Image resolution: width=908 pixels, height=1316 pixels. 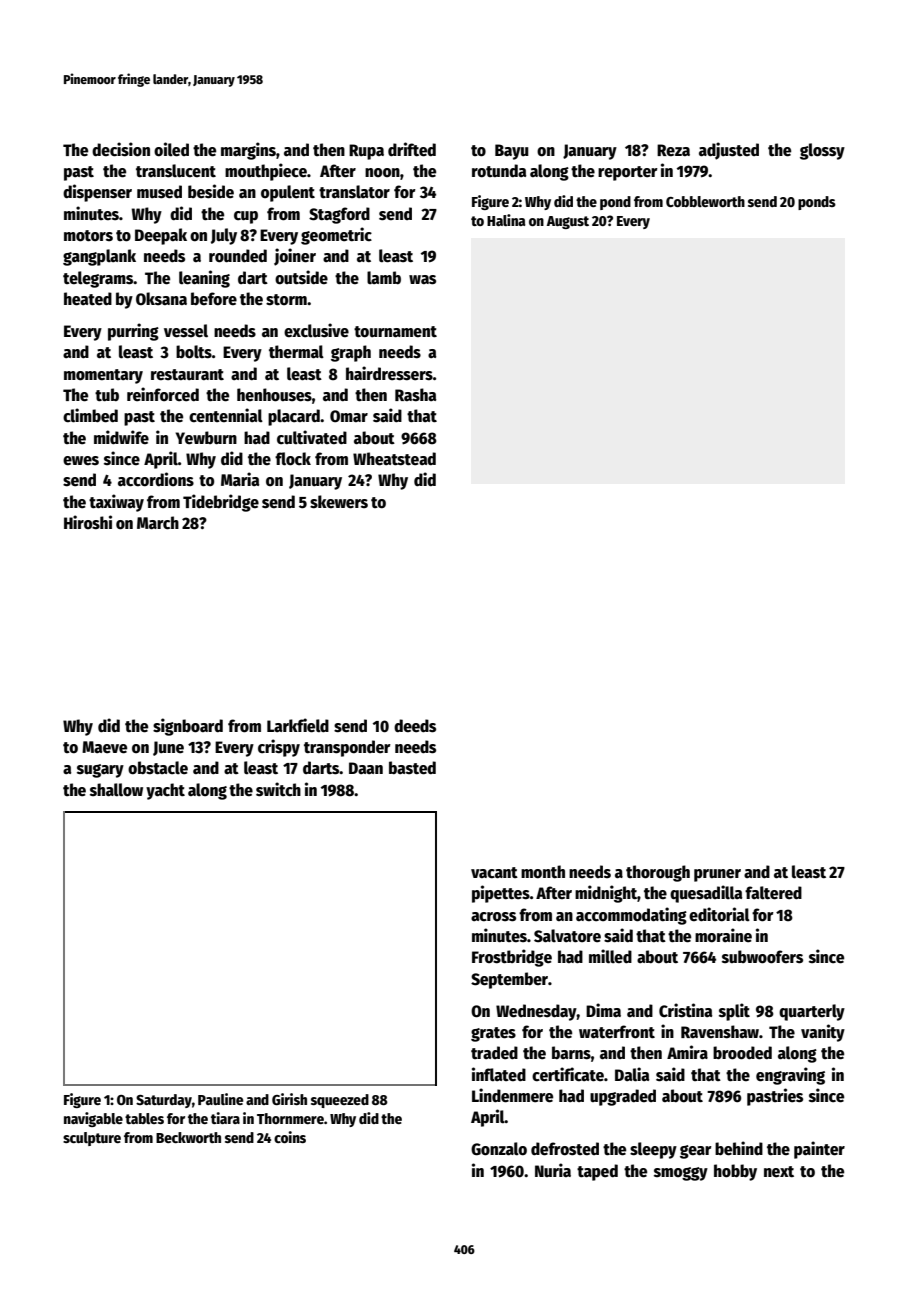 I want to click on joiner, so click(x=295, y=257).
